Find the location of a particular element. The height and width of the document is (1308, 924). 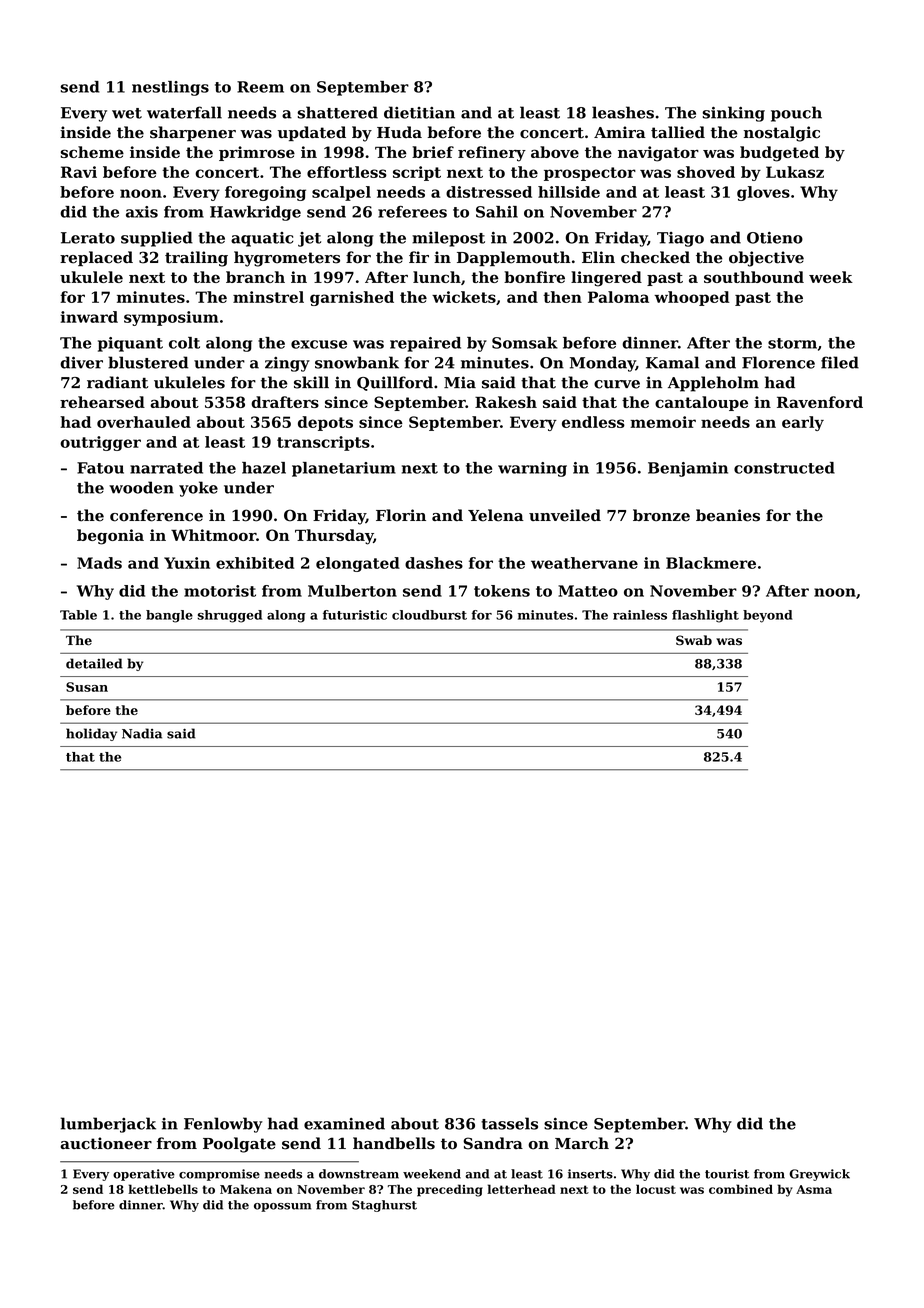

sinking is located at coordinates (734, 114).
